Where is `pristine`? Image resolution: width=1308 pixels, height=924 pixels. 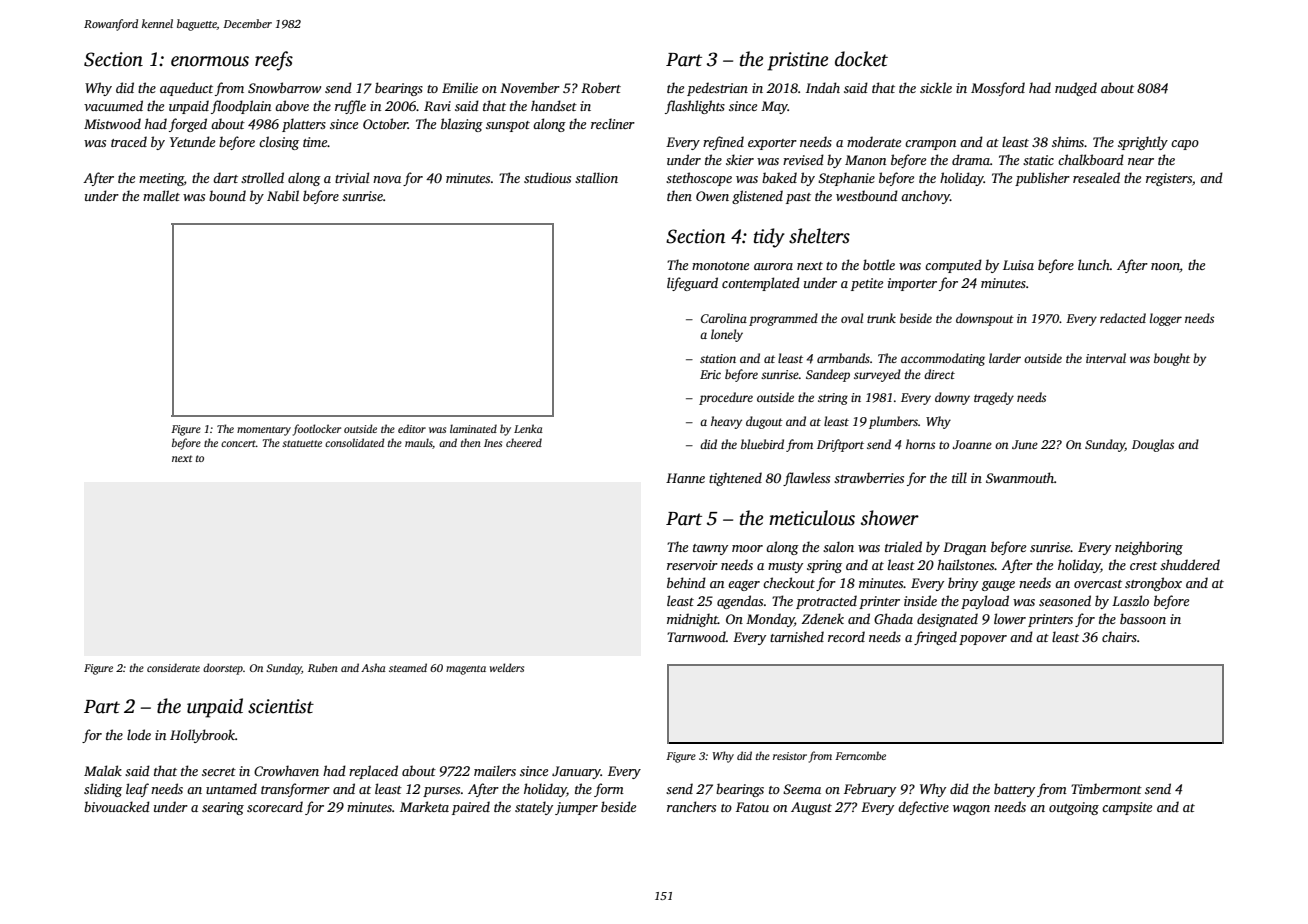 pristine is located at coordinates (797, 61).
